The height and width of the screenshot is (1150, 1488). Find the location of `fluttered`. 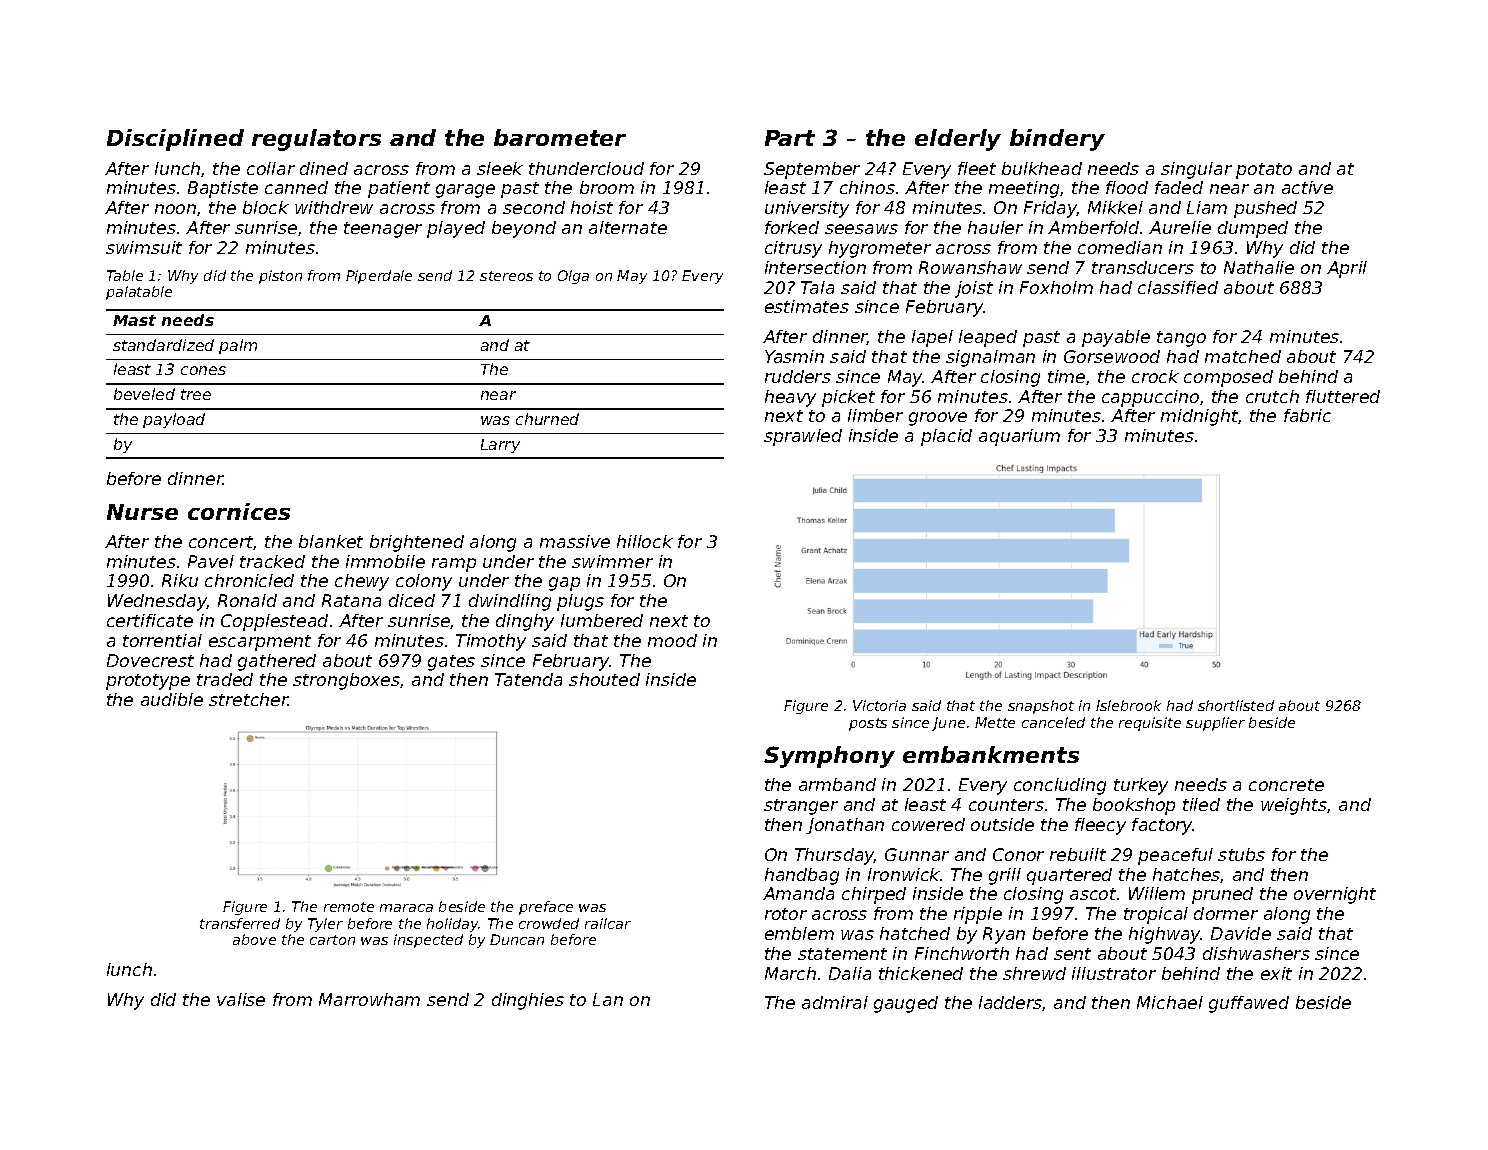

fluttered is located at coordinates (1343, 396).
